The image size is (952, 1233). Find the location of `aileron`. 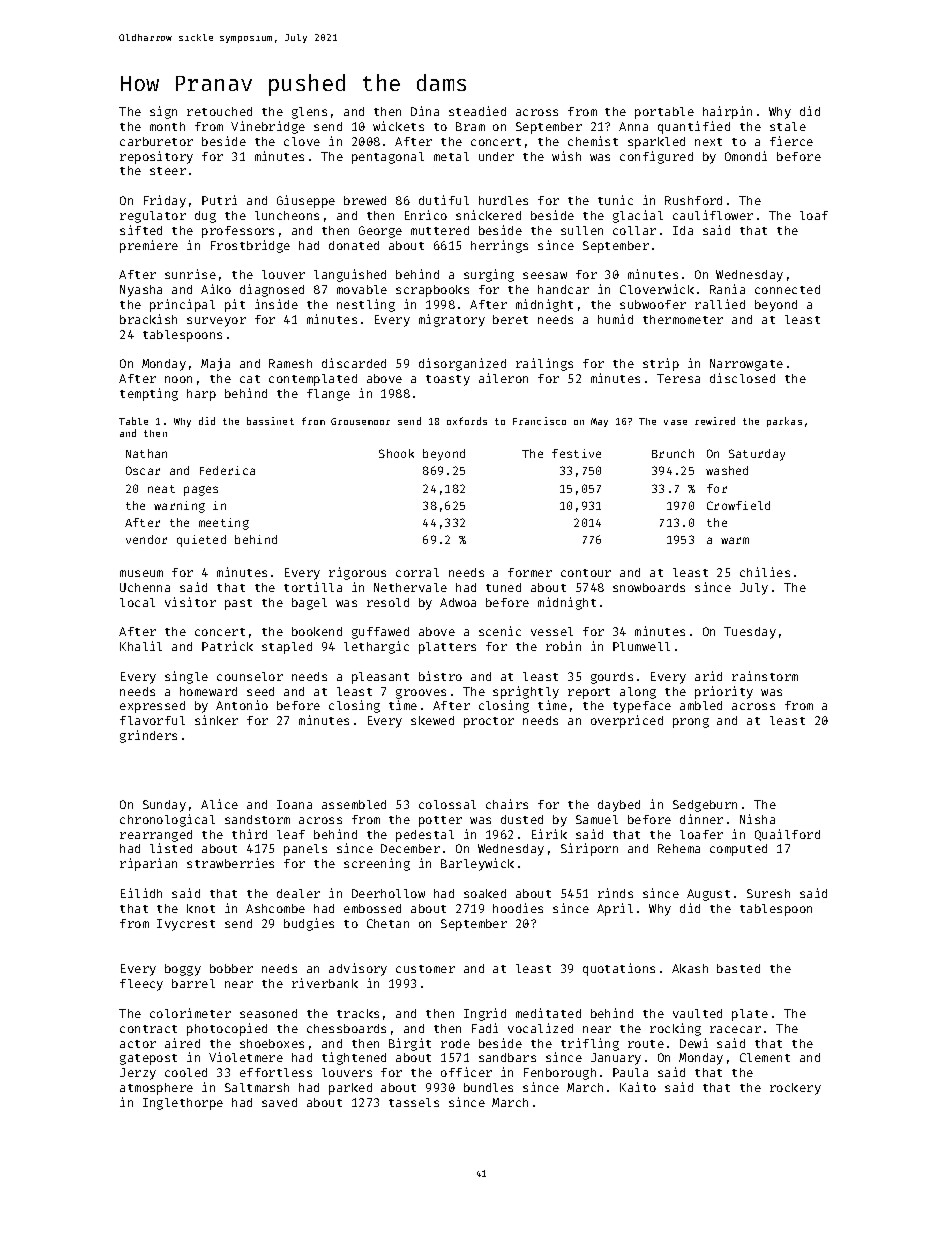

aileron is located at coordinates (503, 378).
